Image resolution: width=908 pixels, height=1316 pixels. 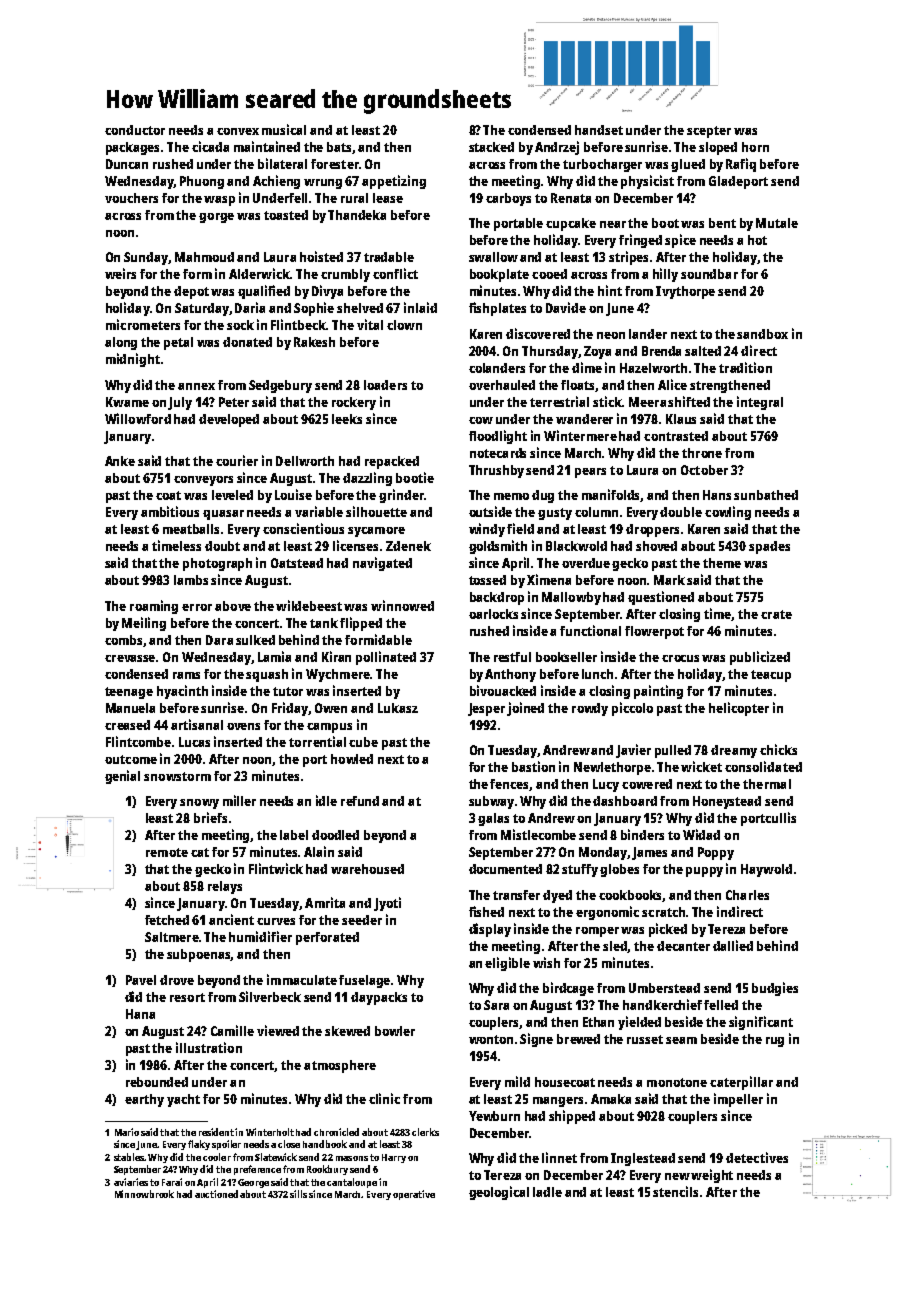 I want to click on sills, so click(x=298, y=1194).
